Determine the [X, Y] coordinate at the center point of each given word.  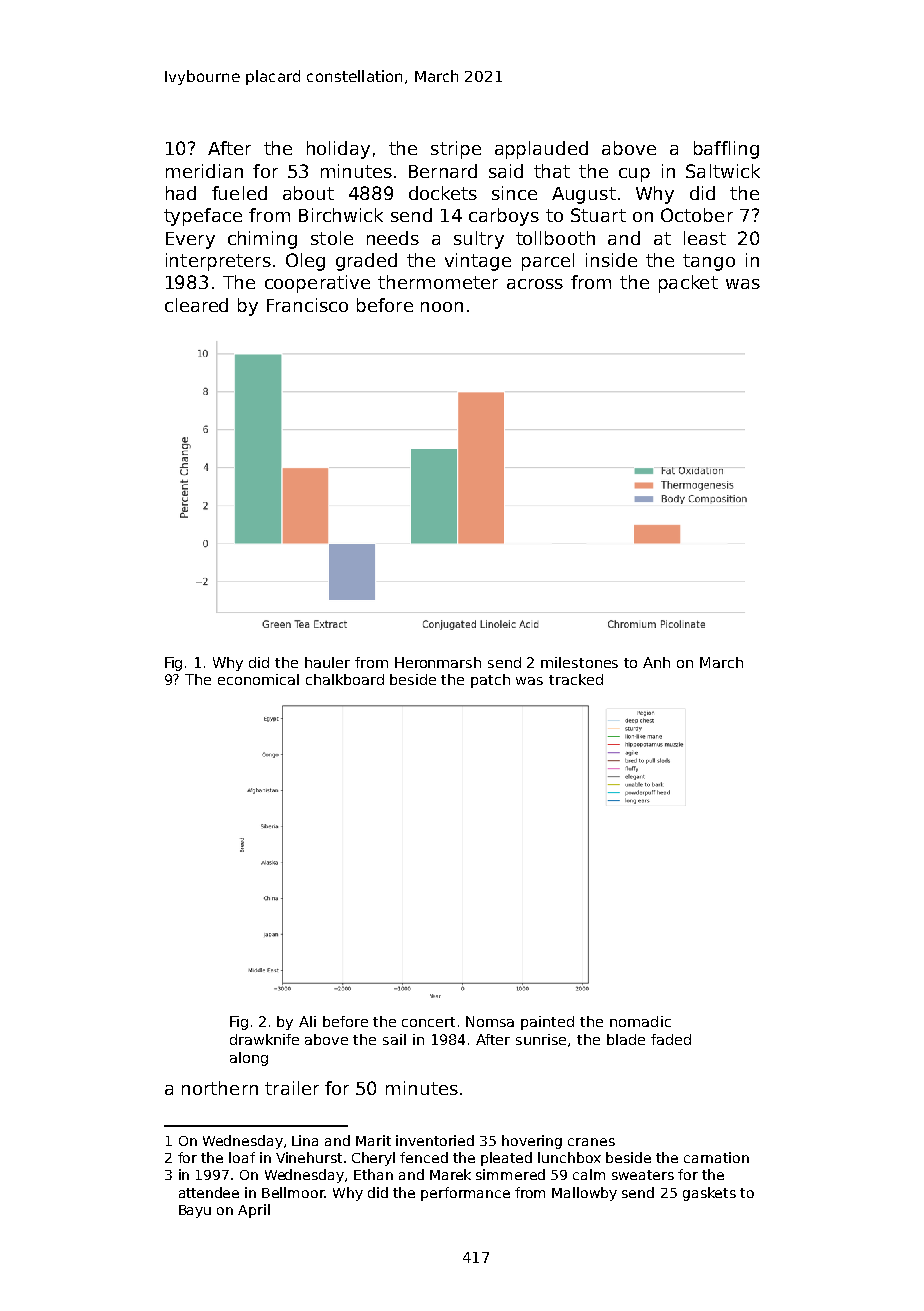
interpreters [218, 262]
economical [258, 679]
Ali [307, 1021]
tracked [576, 679]
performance [465, 1194]
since [514, 193]
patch [490, 681]
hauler [327, 662]
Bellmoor [293, 1192]
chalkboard [345, 679]
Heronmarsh [438, 662]
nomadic [640, 1021]
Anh [656, 662]
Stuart [598, 215]
